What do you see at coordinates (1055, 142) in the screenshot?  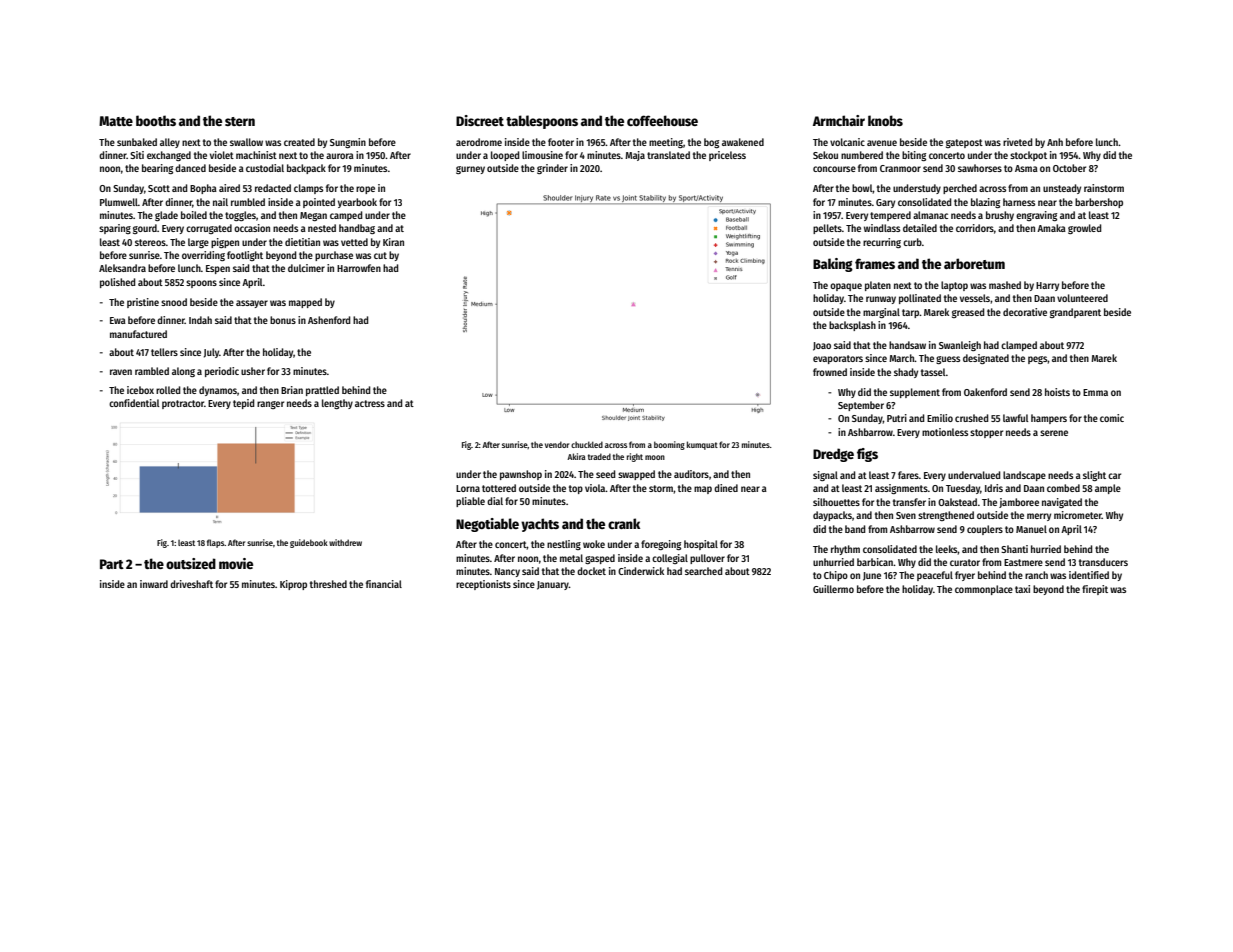 I see `Anh` at bounding box center [1055, 142].
